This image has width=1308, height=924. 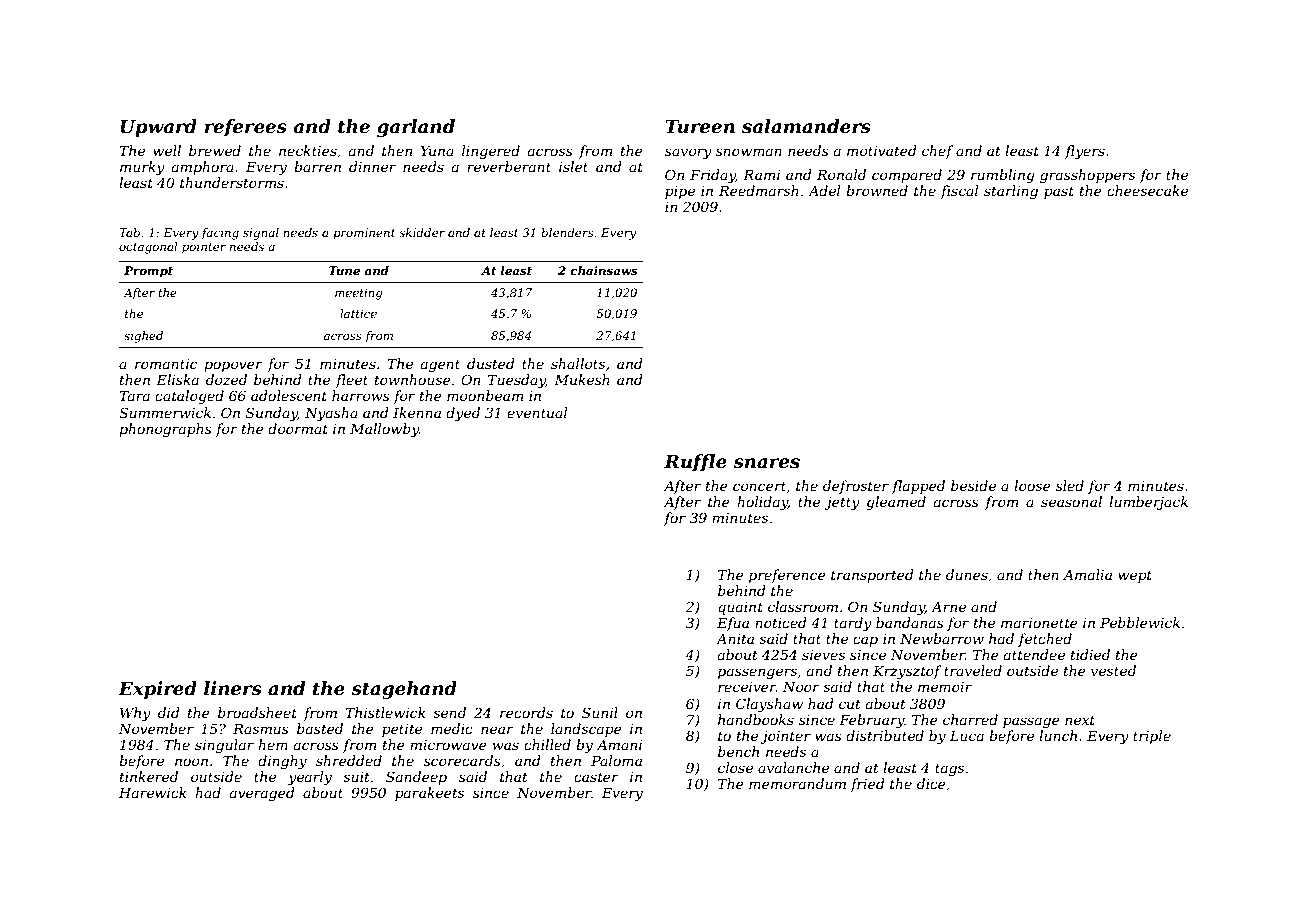 I want to click on shallots, so click(x=578, y=363).
